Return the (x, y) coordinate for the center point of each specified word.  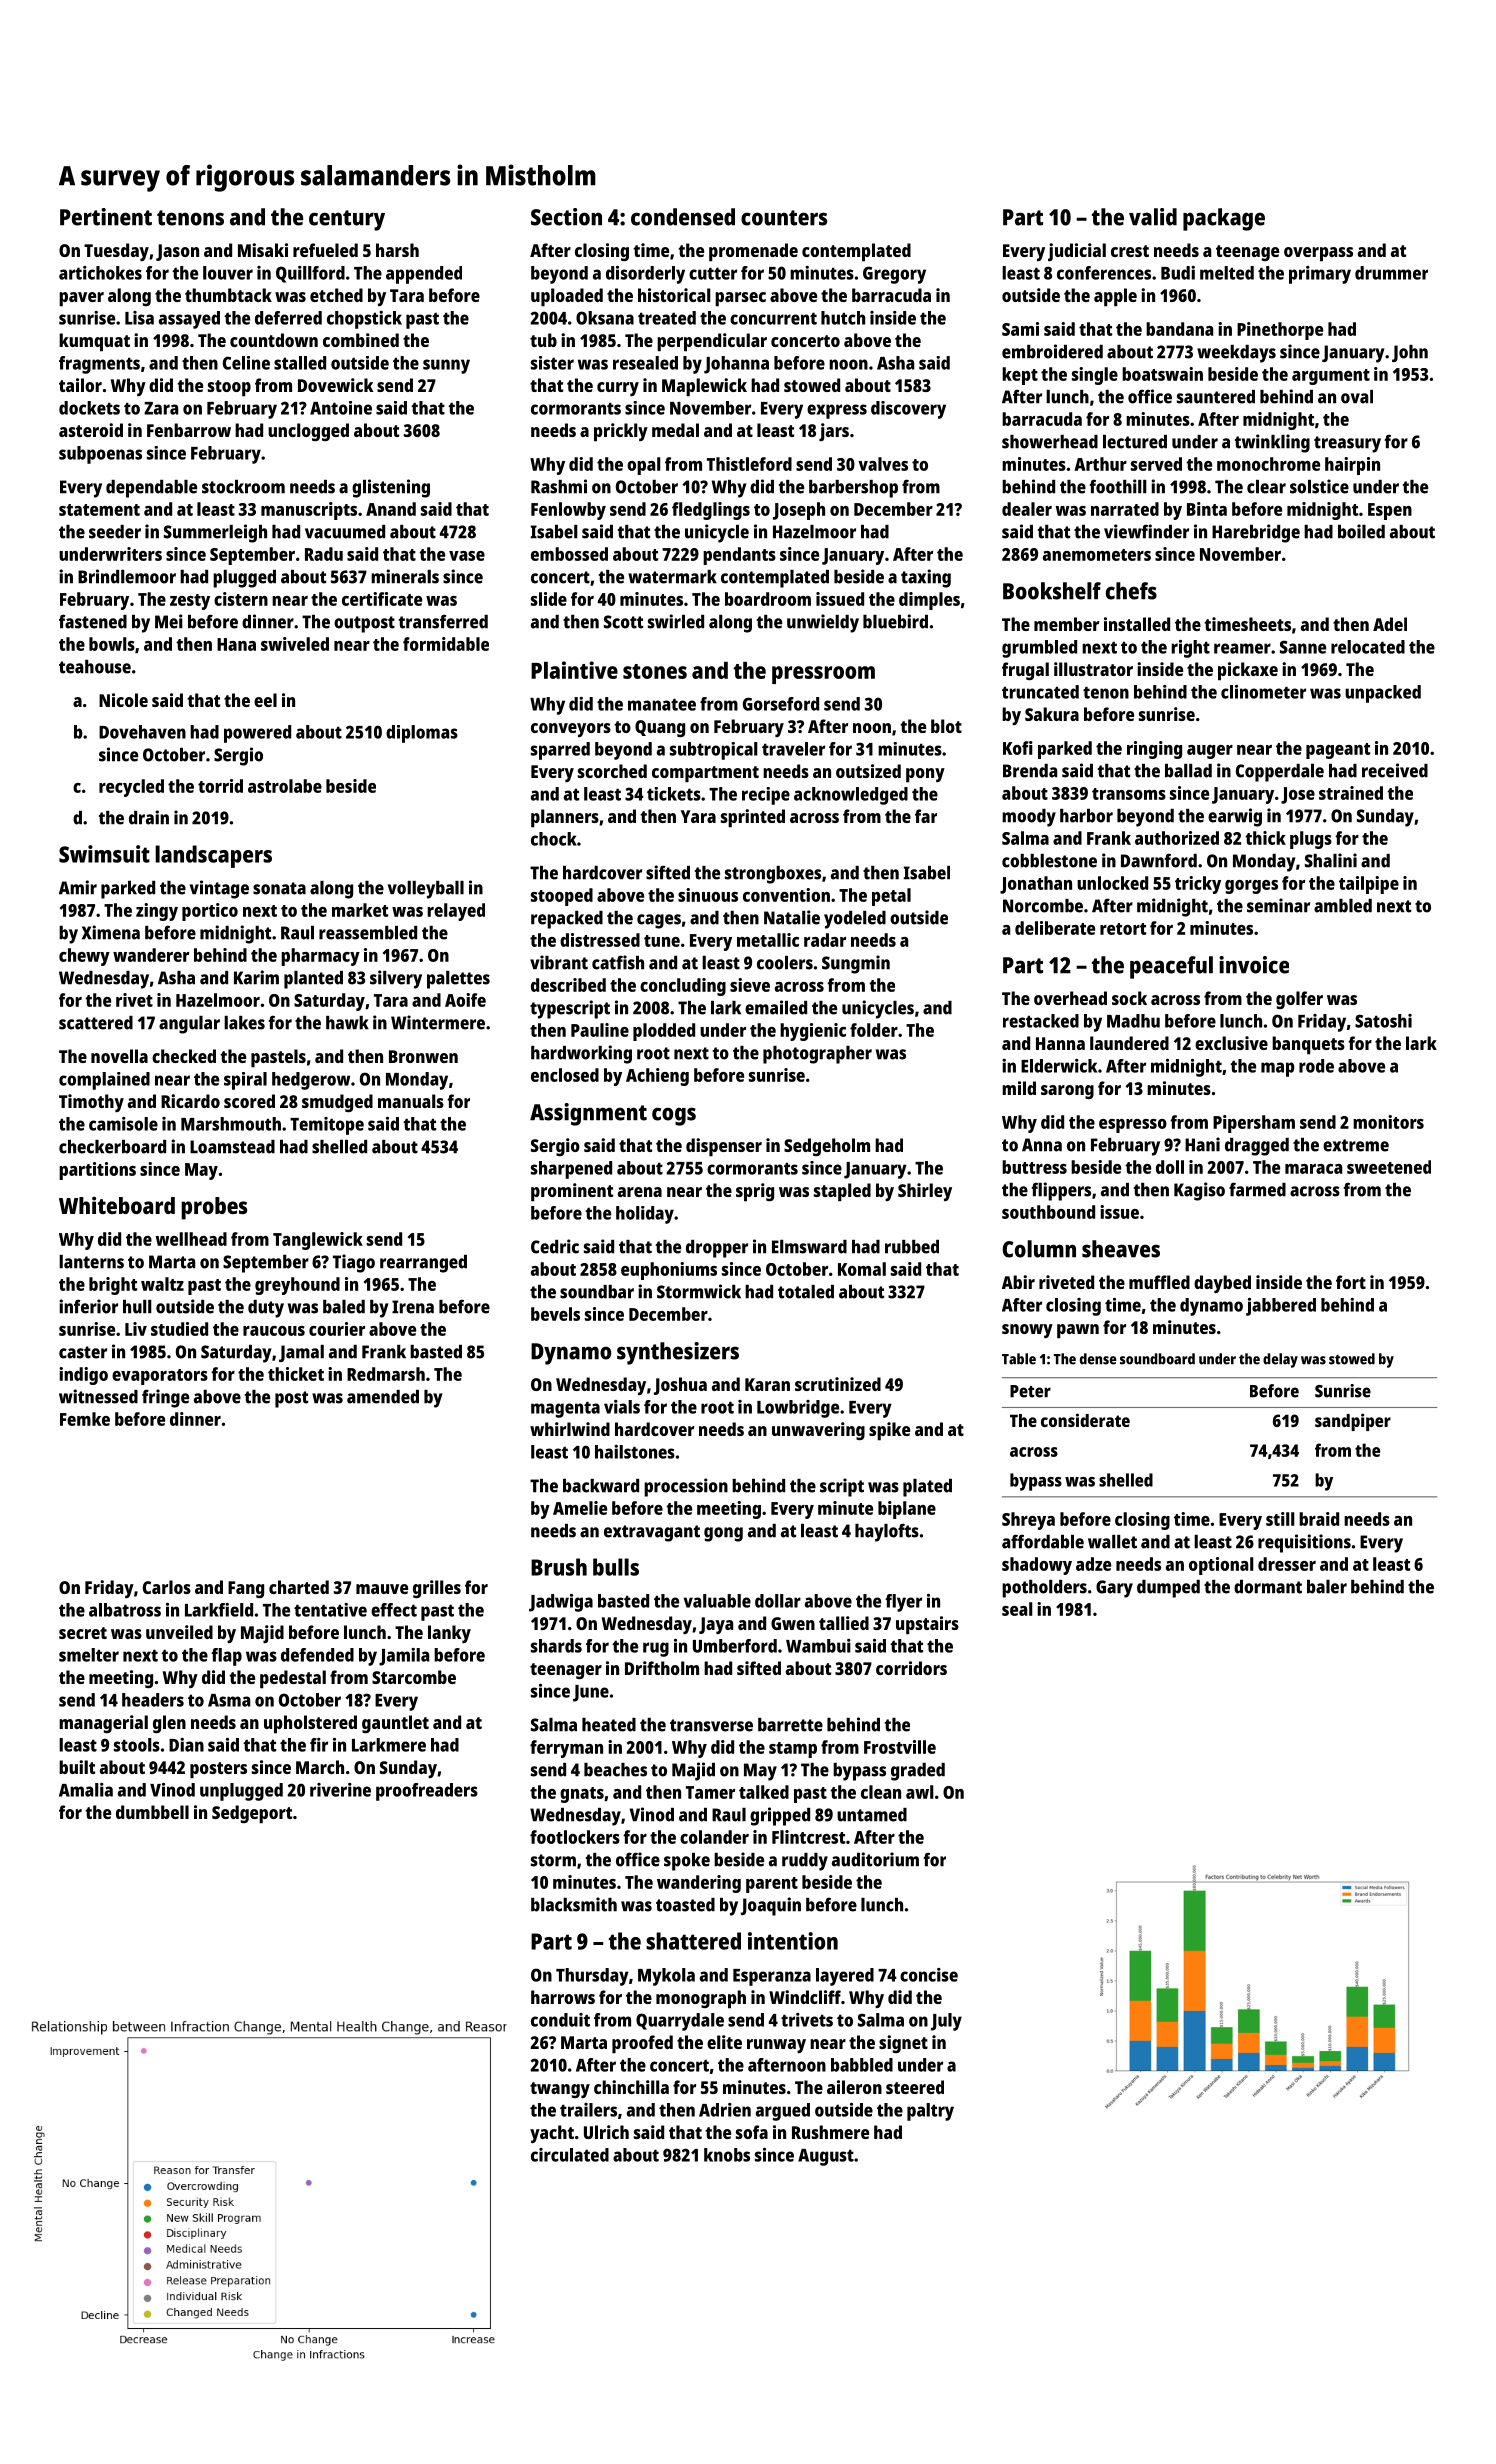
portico (210, 912)
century (347, 220)
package (1224, 219)
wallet (1112, 1542)
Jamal (301, 1353)
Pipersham (1254, 1124)
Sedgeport (252, 1814)
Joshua (680, 1386)
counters (784, 218)
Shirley (925, 1192)
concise (929, 1975)
